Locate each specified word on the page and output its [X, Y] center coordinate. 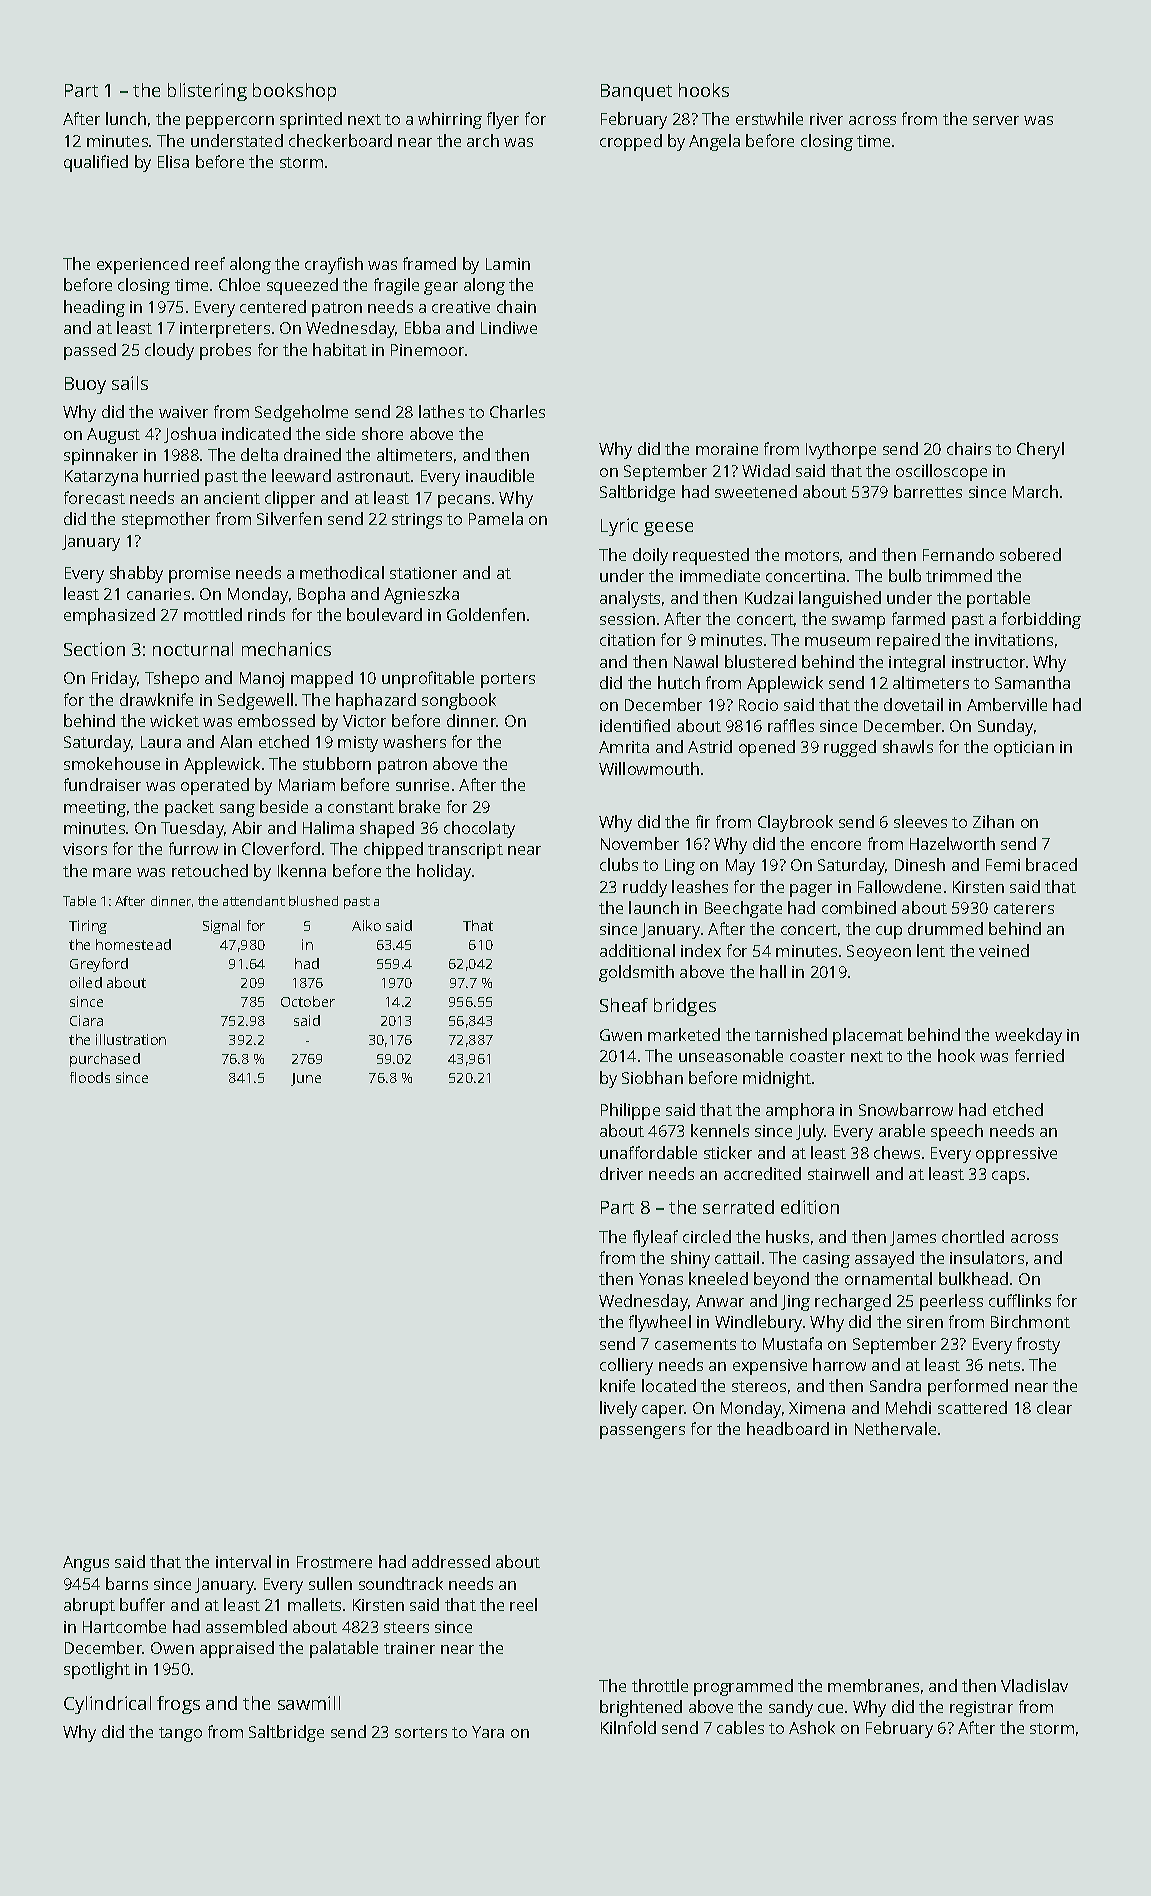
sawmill [309, 1703]
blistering [207, 92]
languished [840, 599]
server [996, 120]
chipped [393, 850]
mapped [322, 679]
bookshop [294, 92]
